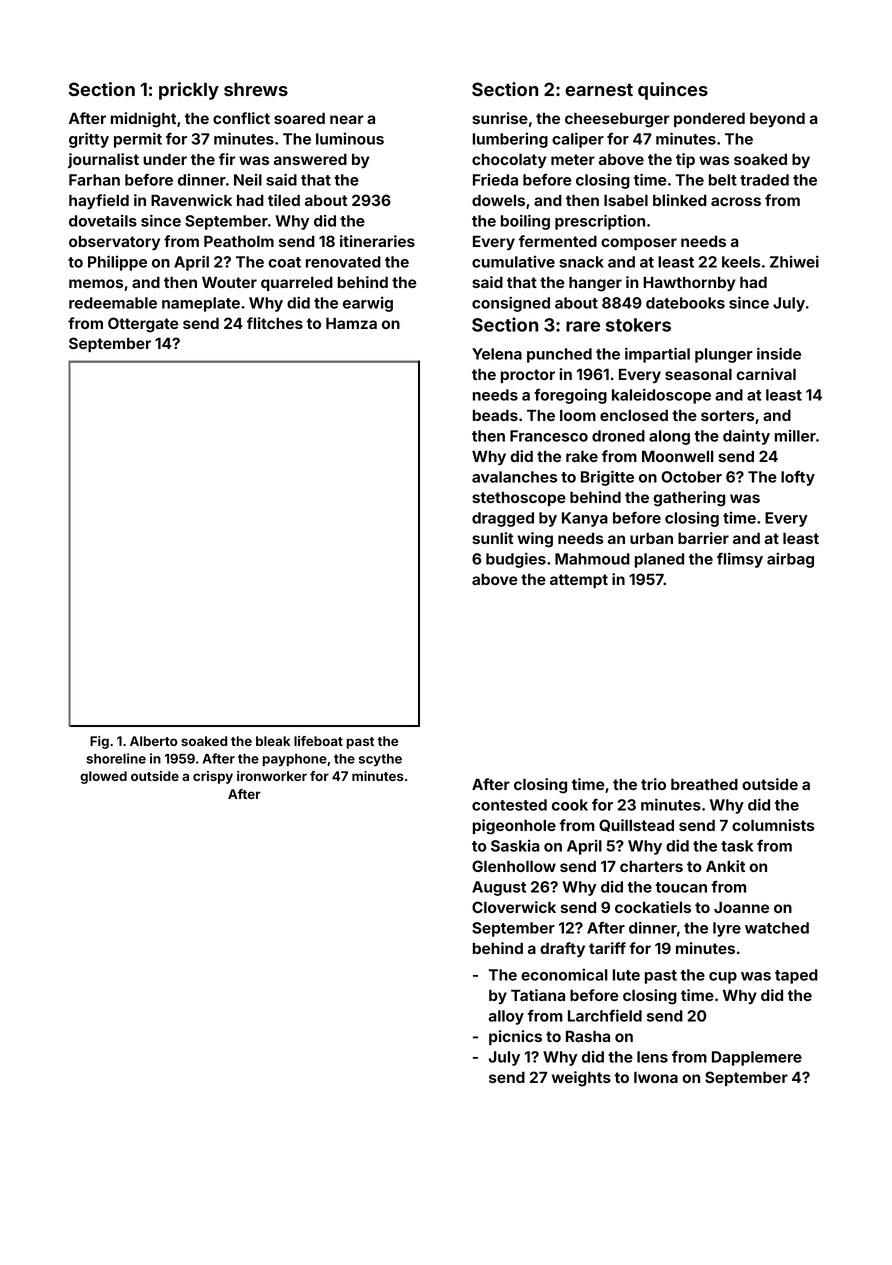  What do you see at coordinates (213, 777) in the document?
I see `crispy` at bounding box center [213, 777].
